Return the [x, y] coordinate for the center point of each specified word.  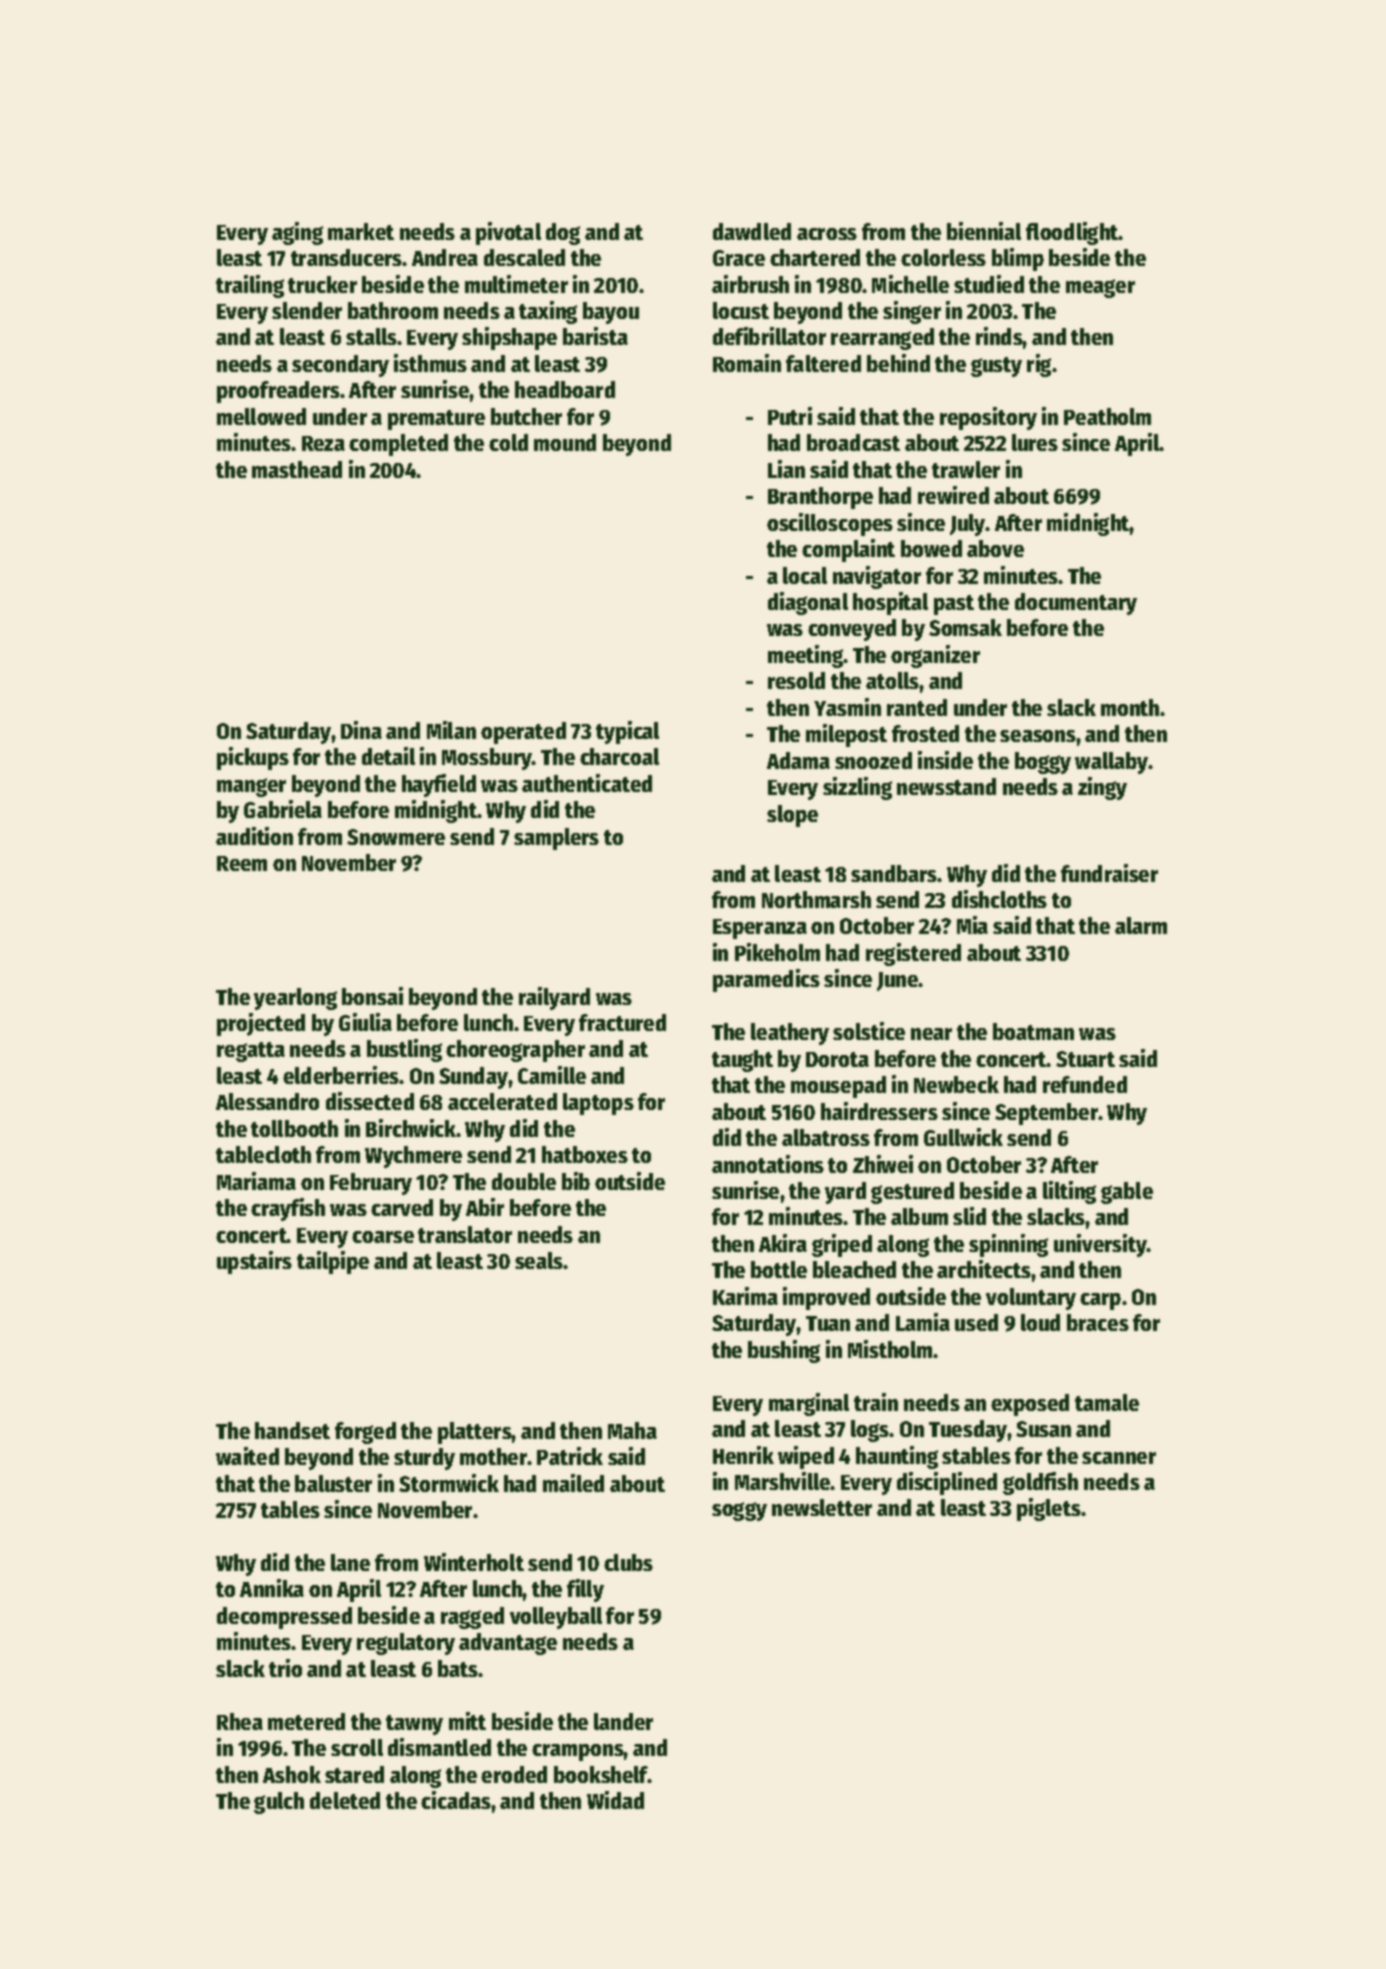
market [361, 231]
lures [1035, 442]
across [827, 234]
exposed [1030, 1405]
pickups [253, 758]
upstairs [254, 1262]
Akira [783, 1243]
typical [627, 732]
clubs [628, 1562]
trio [285, 1668]
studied [989, 284]
